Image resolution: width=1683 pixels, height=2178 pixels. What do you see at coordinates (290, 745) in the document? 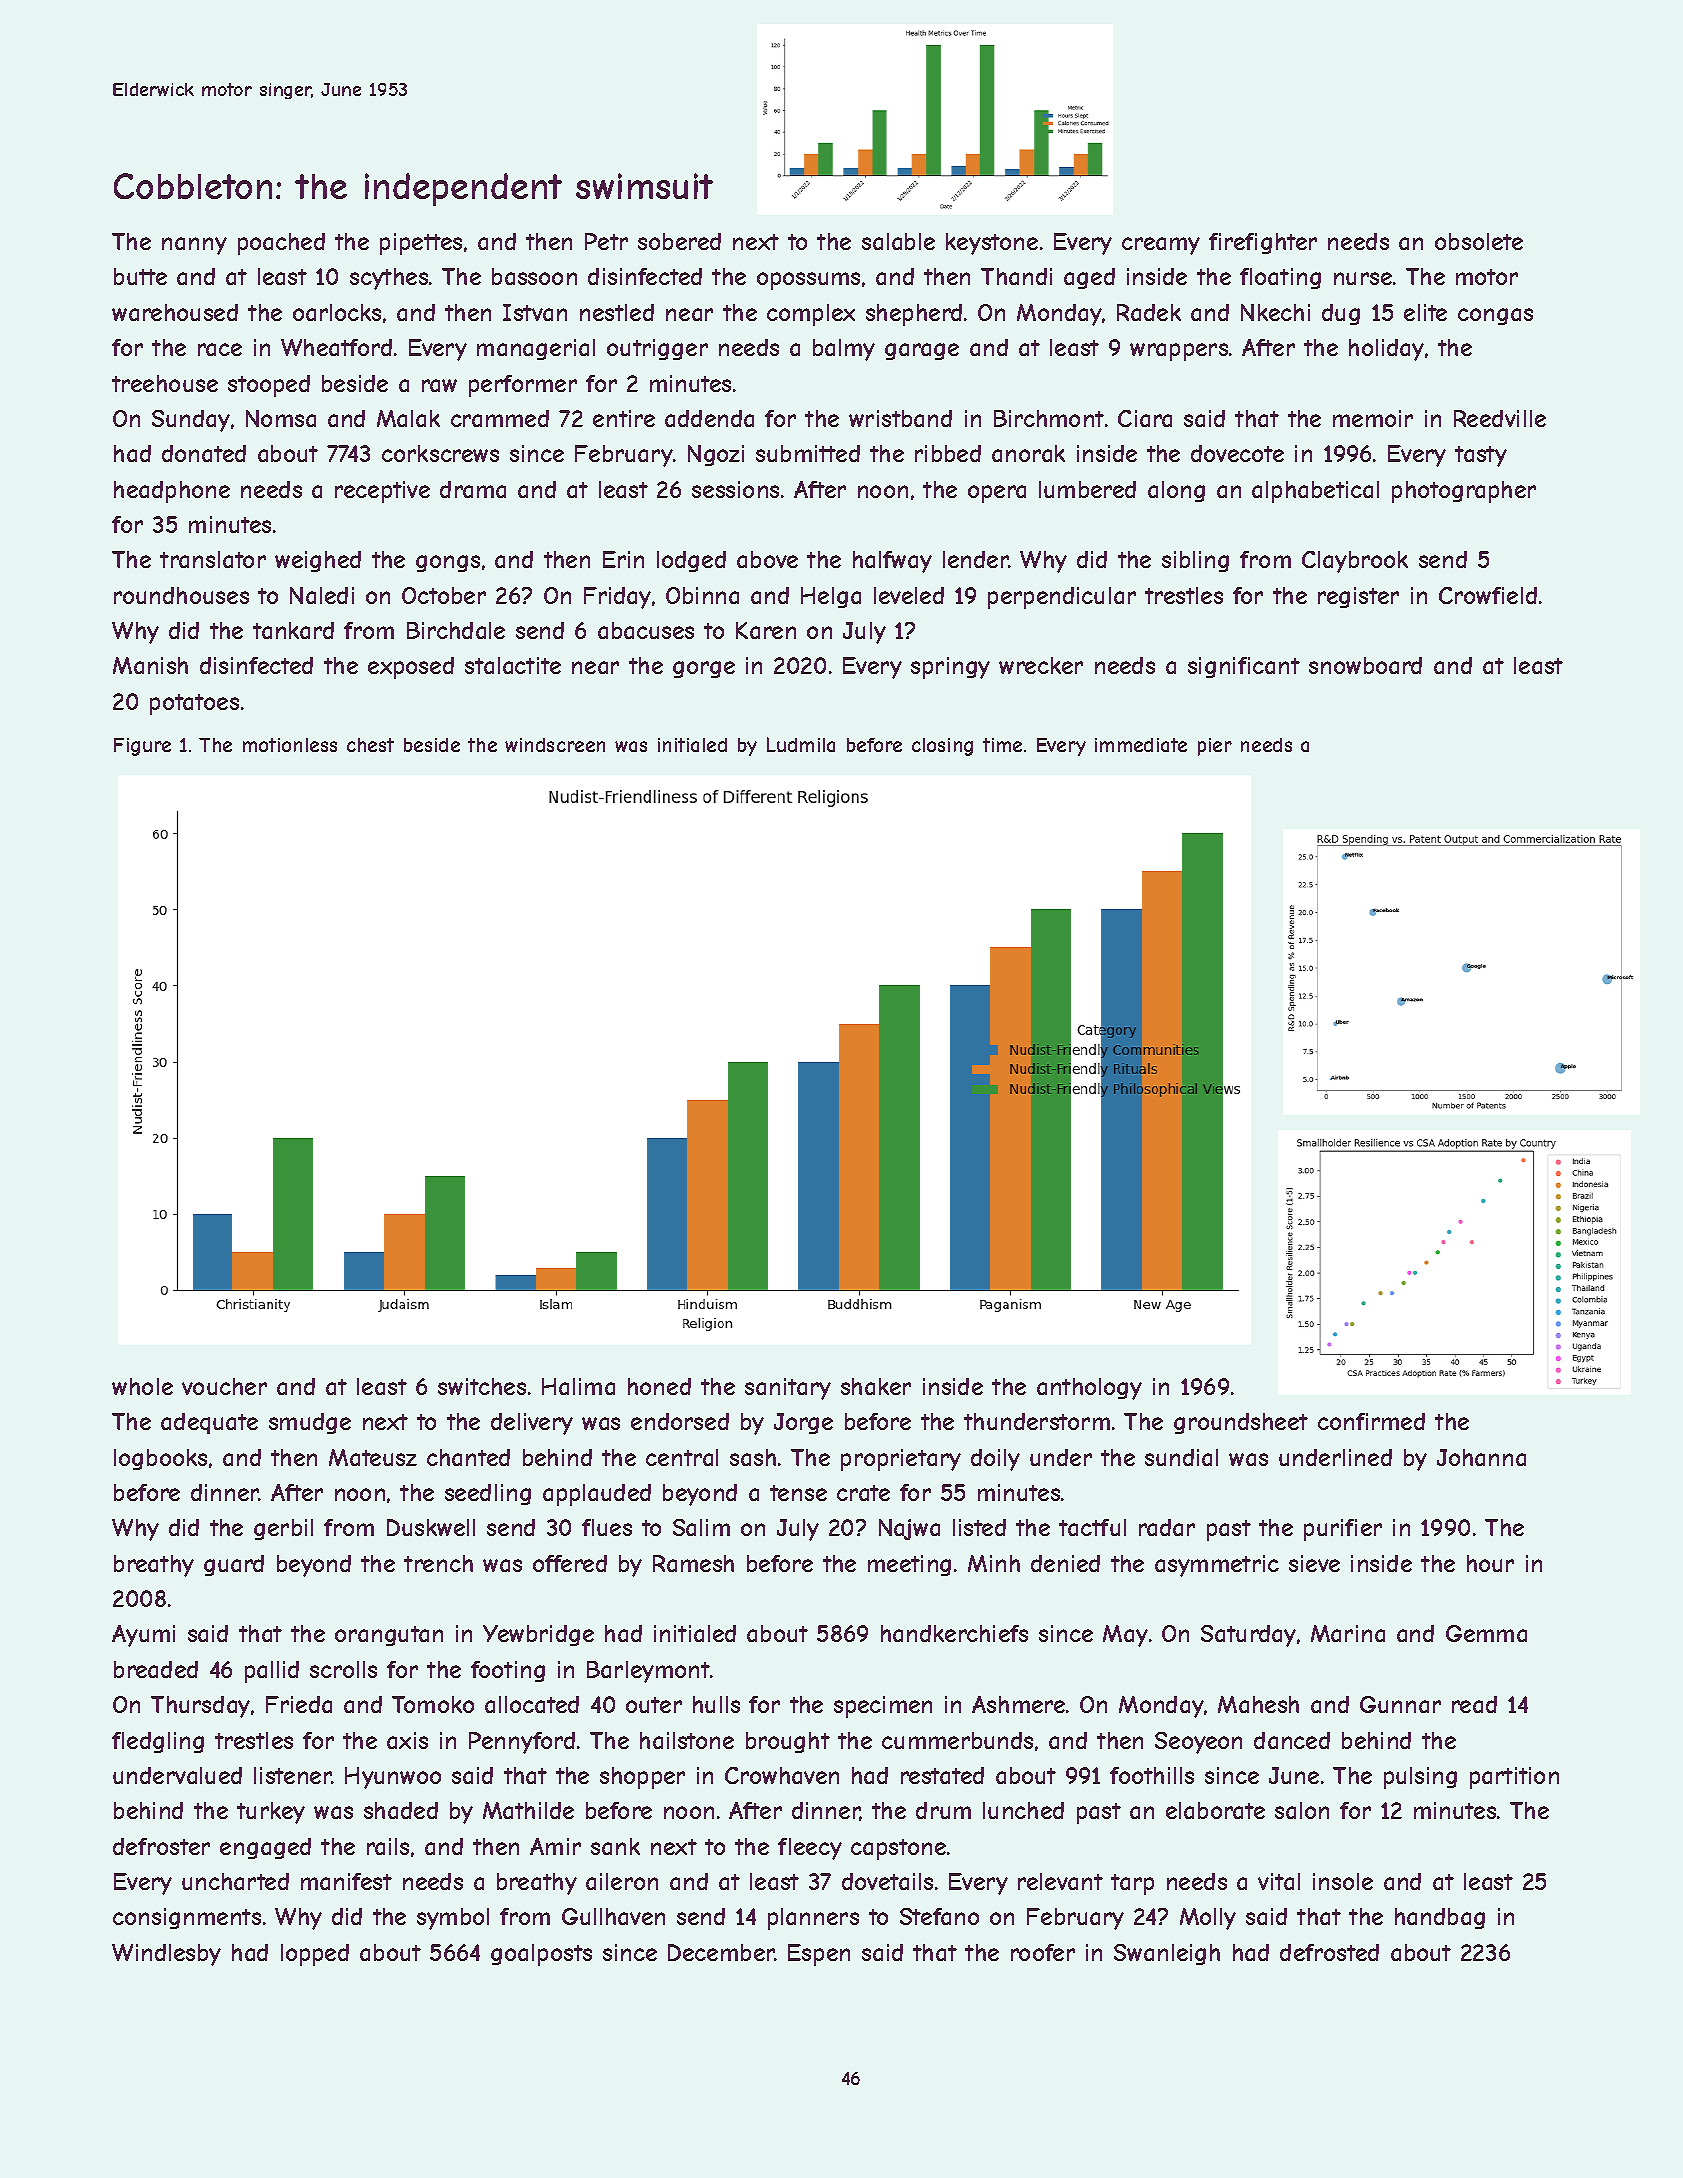
I see `motionless` at bounding box center [290, 745].
